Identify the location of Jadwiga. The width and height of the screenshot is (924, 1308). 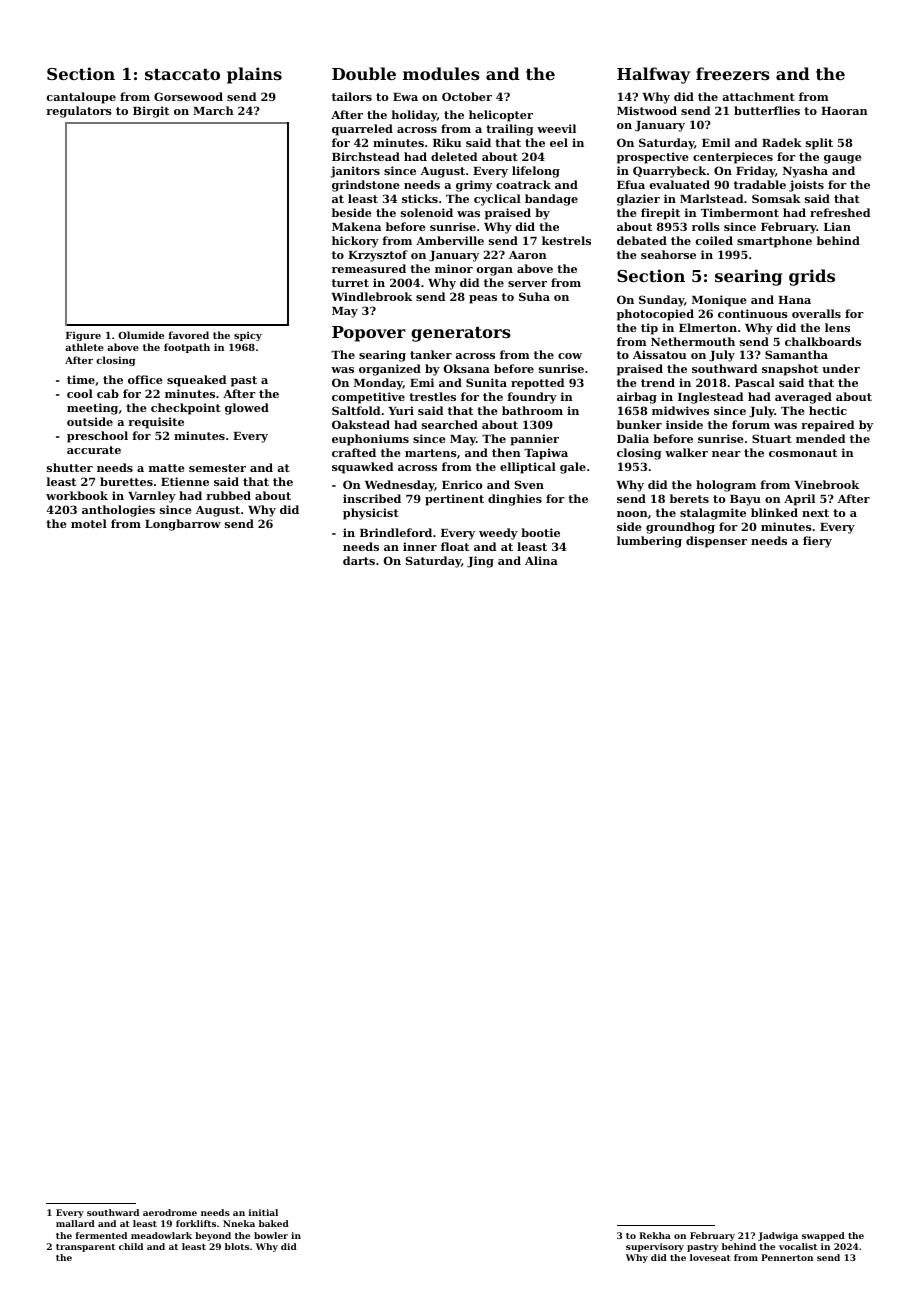
(778, 1236).
